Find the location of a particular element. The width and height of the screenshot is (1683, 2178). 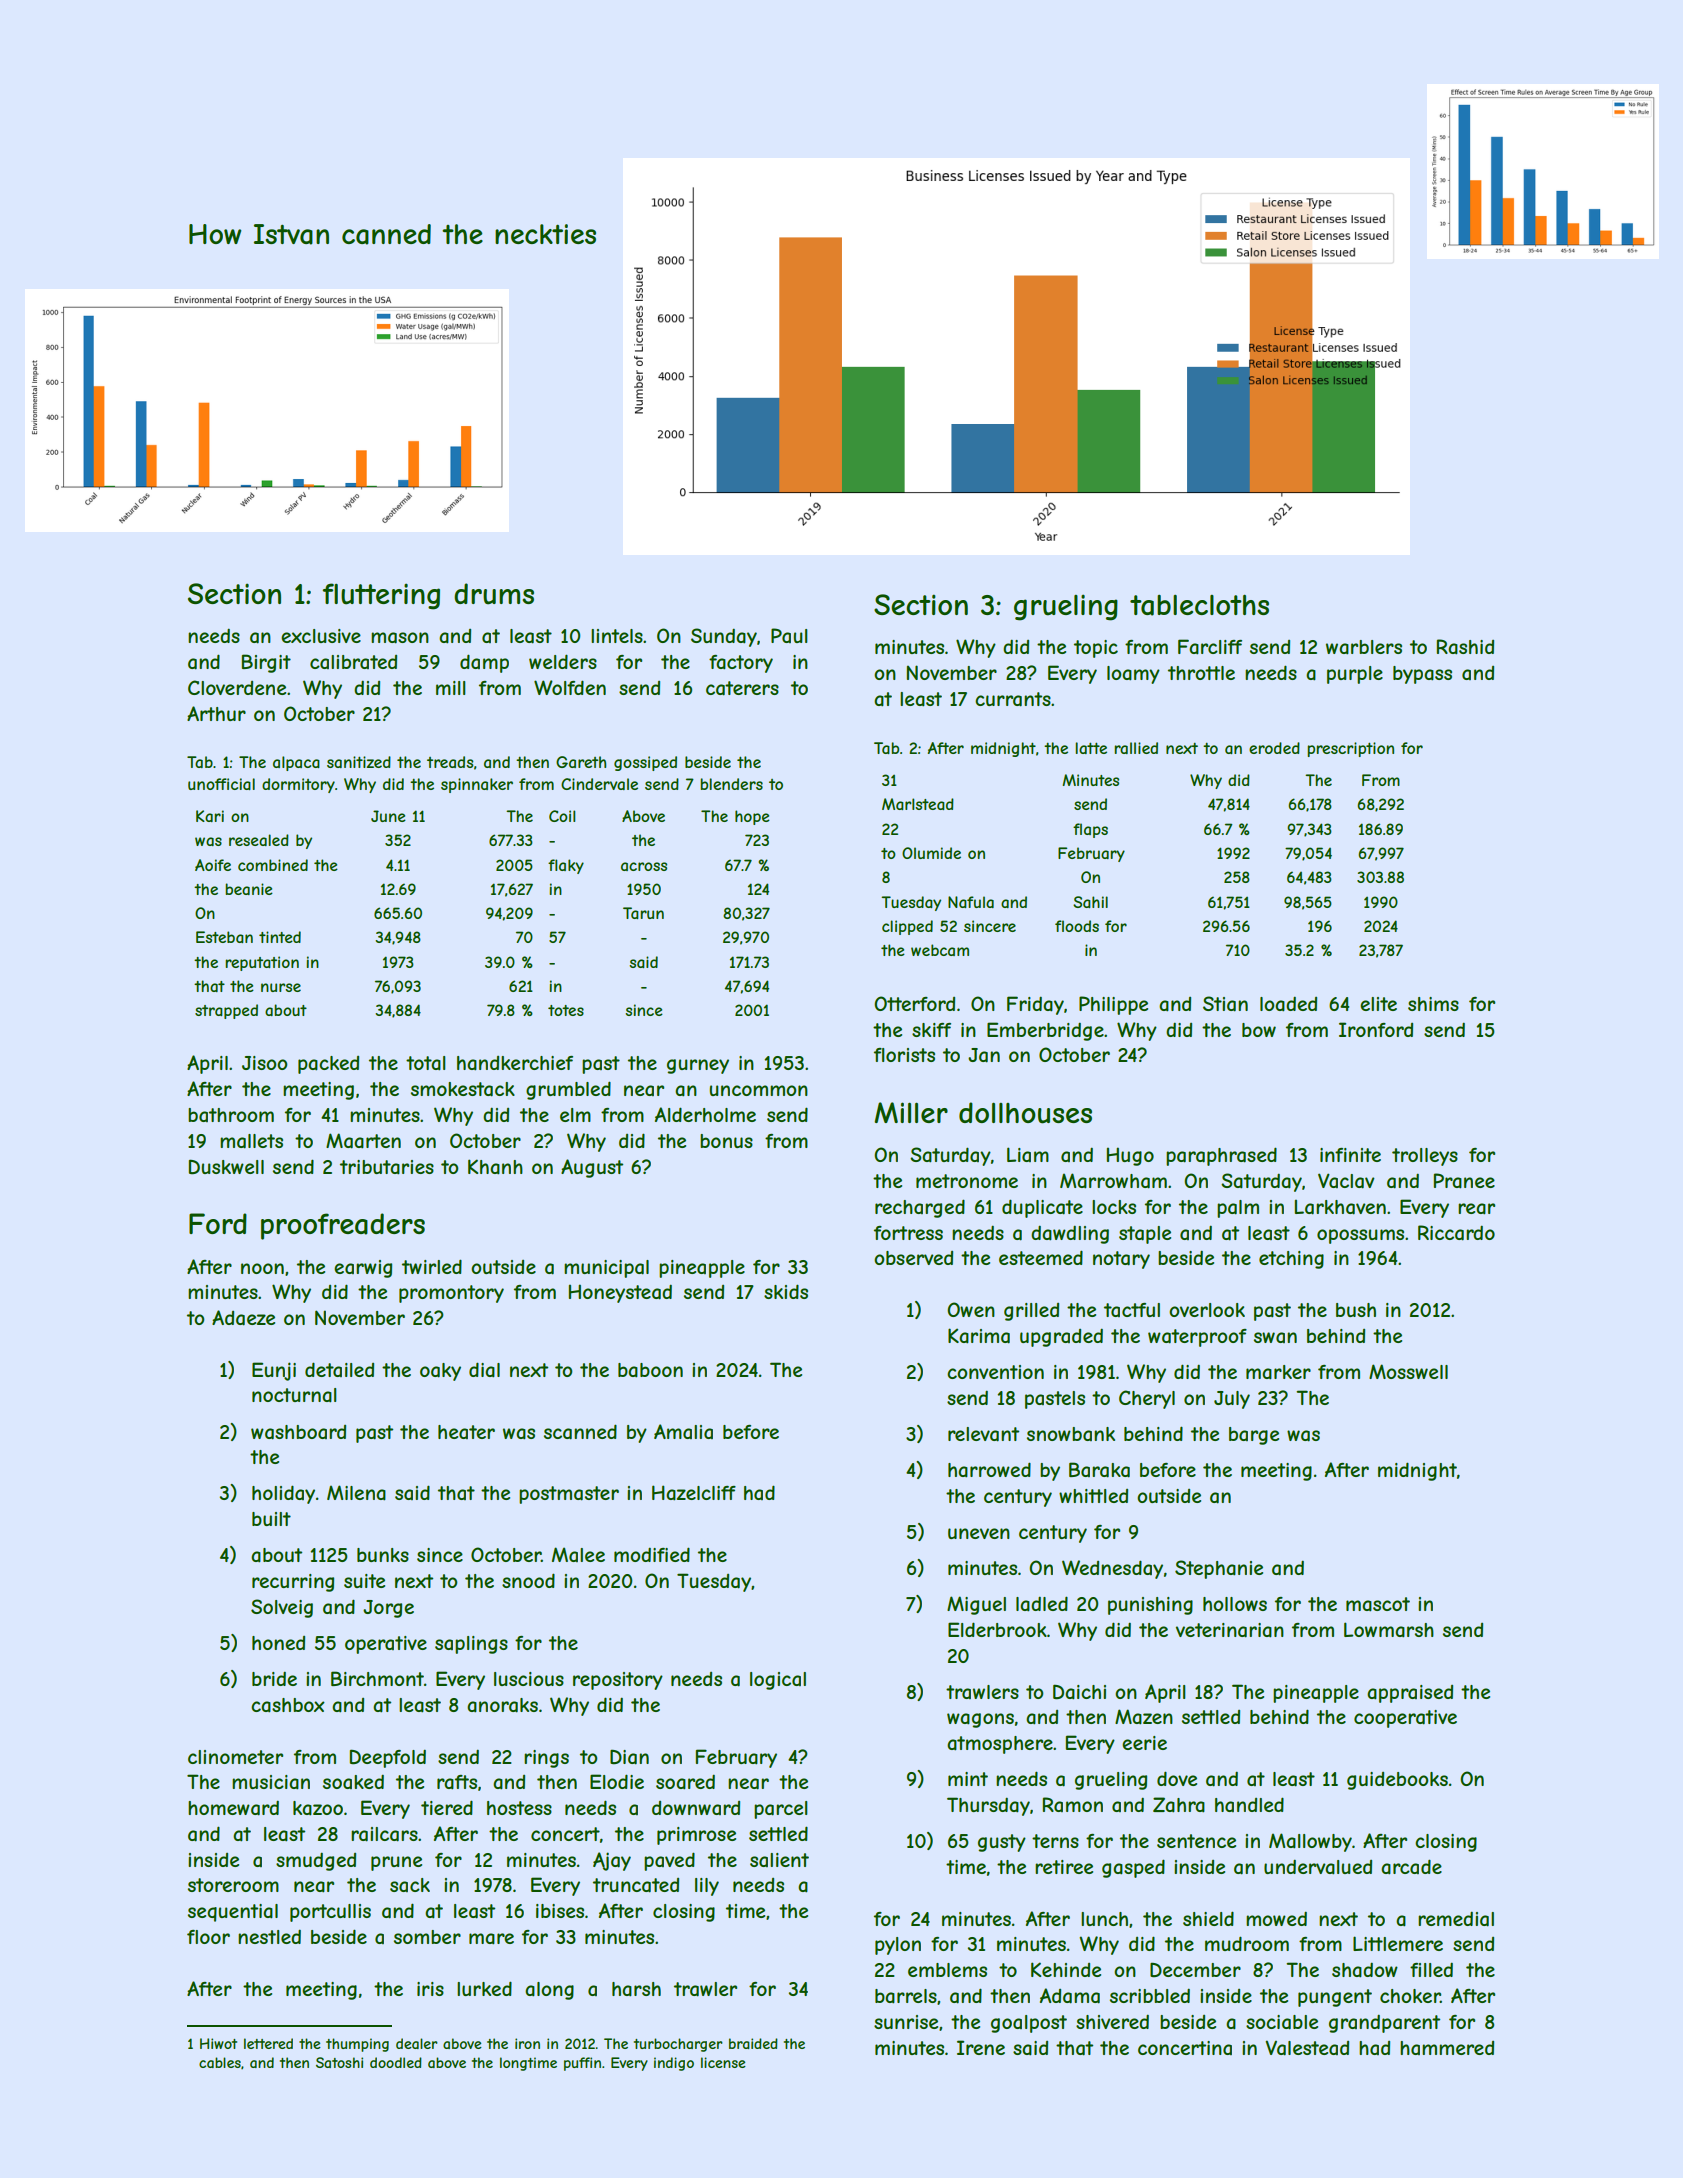

logical is located at coordinates (778, 1681).
